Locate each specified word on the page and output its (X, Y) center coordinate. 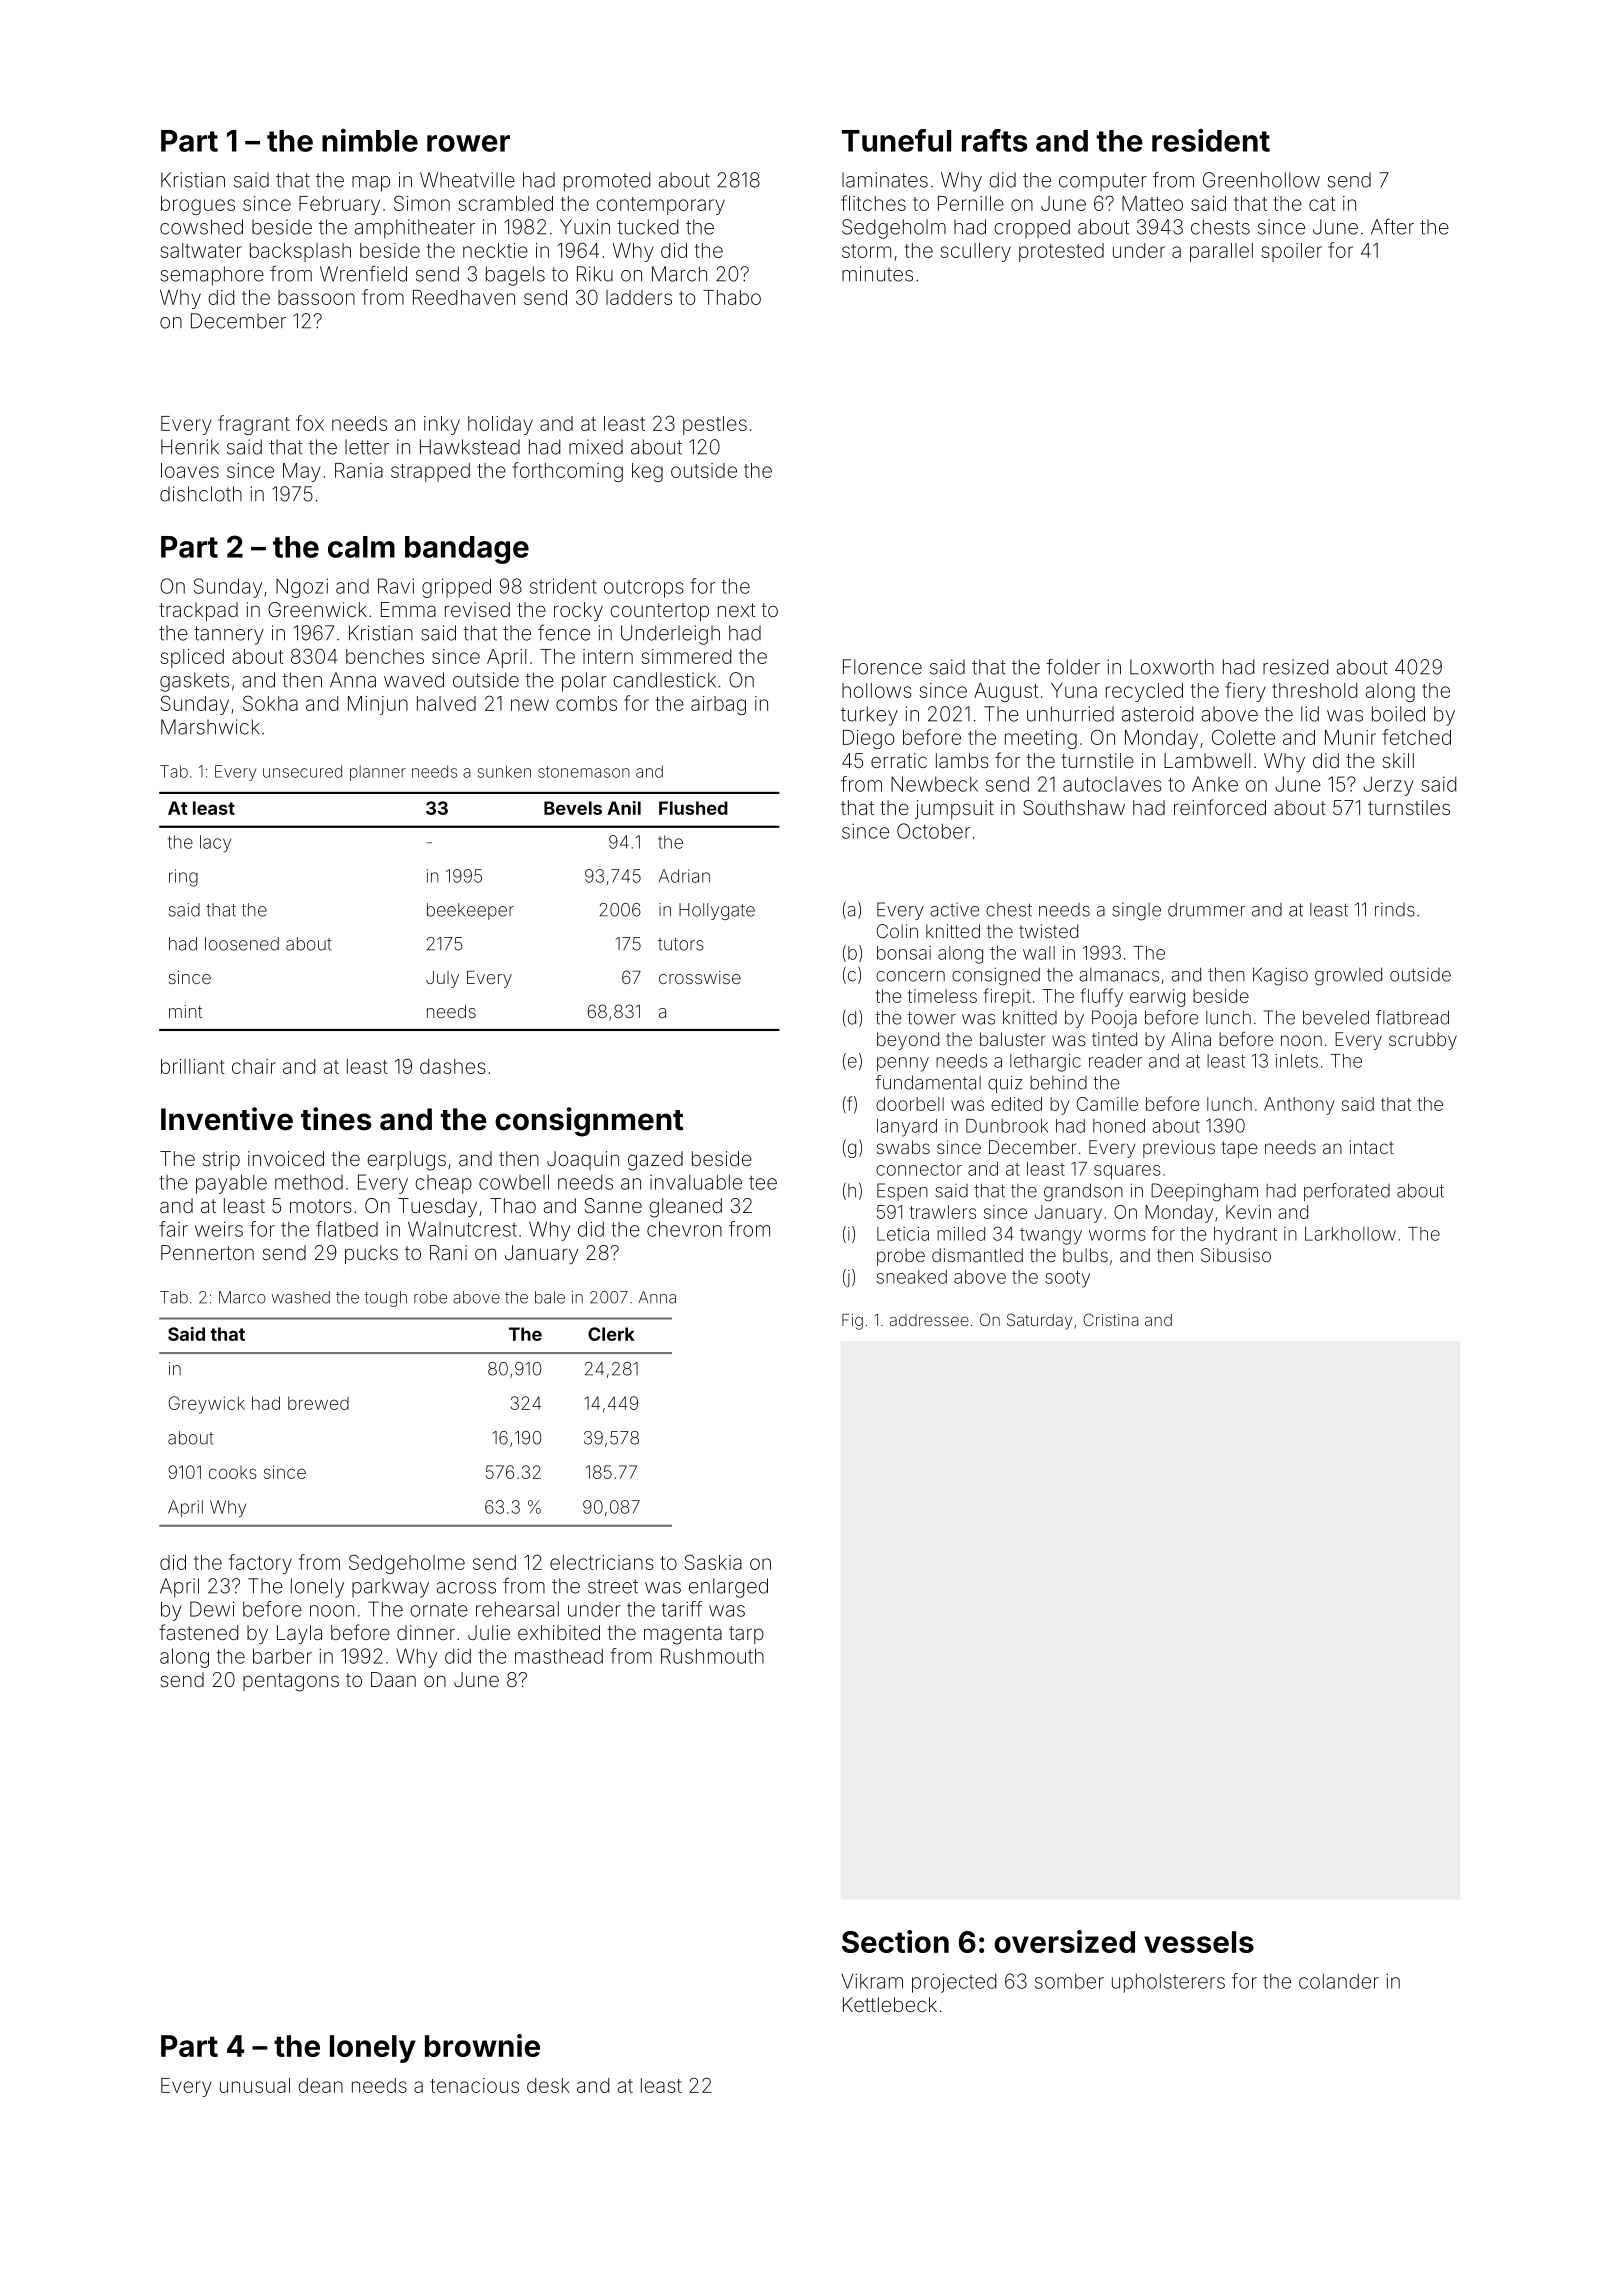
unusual (255, 2085)
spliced (192, 658)
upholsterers (1168, 1983)
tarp (746, 1635)
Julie (489, 1632)
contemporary (660, 206)
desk (548, 2085)
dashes (453, 1066)
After (1392, 226)
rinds (1395, 909)
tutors (681, 944)
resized (1295, 667)
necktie (495, 250)
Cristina (1110, 1319)
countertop (659, 612)
